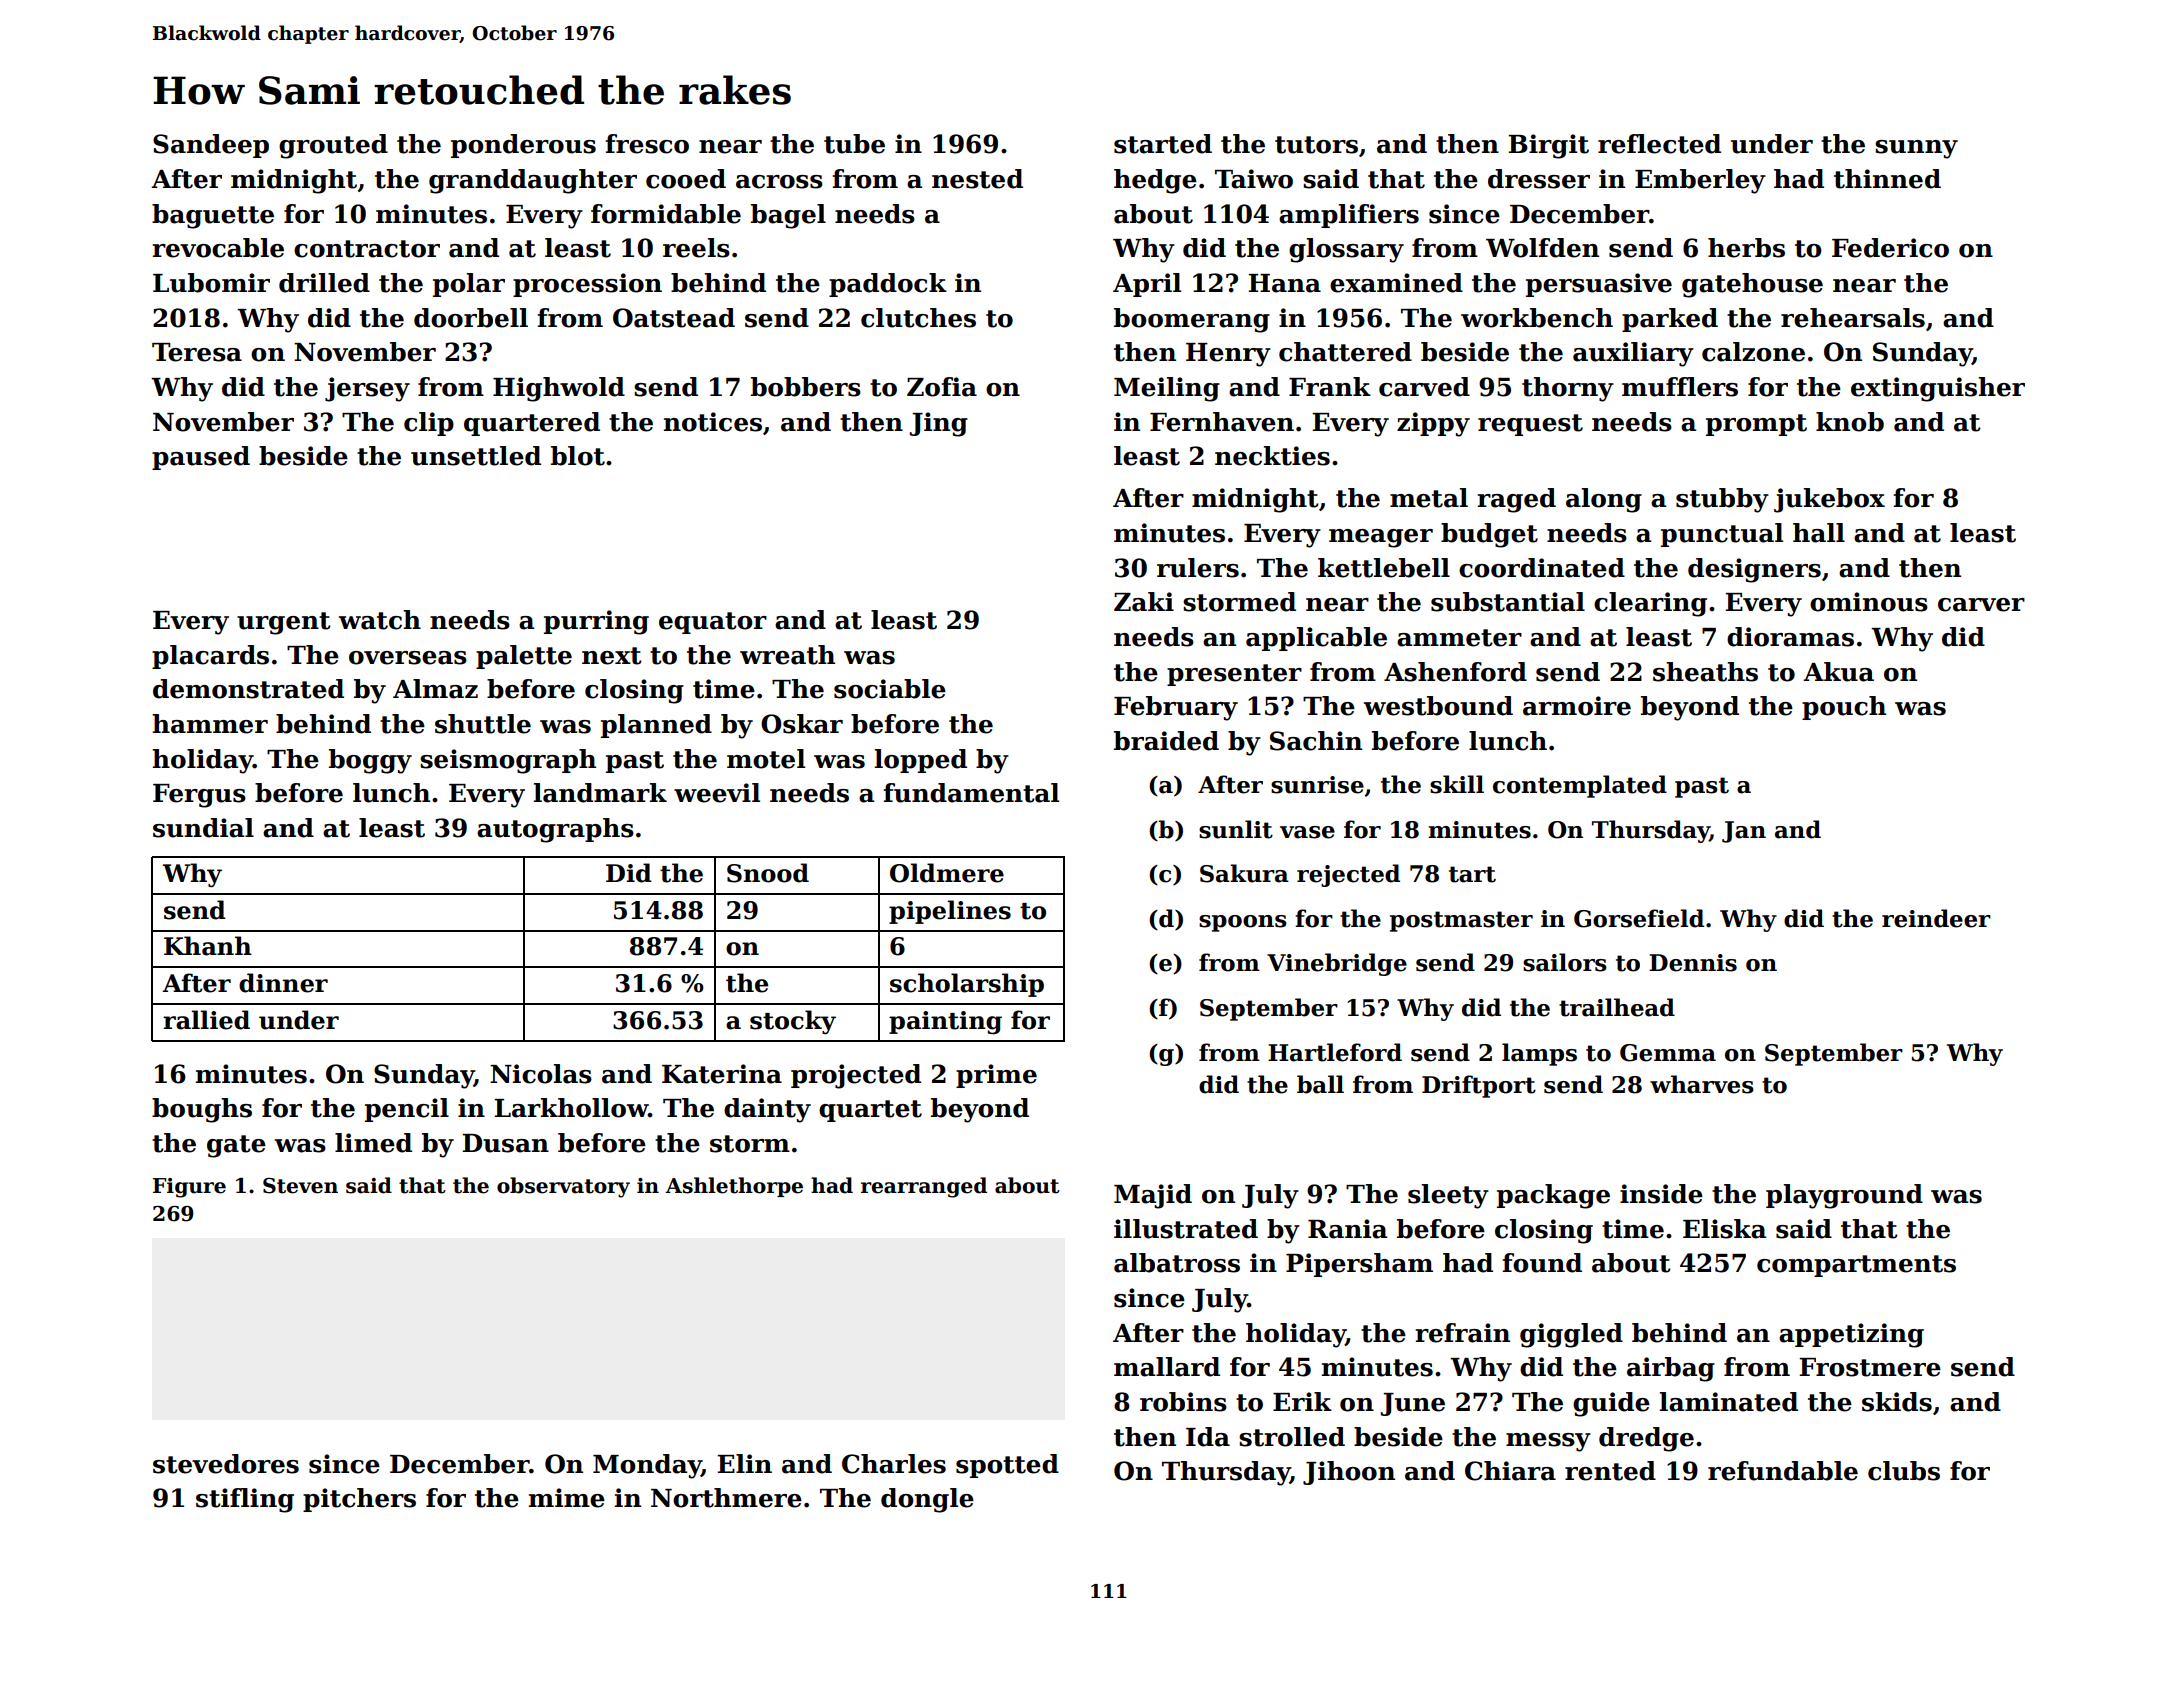 This page has height=1683, width=2178. Describe the element at coordinates (1272, 456) in the page. I see `neckties` at that location.
